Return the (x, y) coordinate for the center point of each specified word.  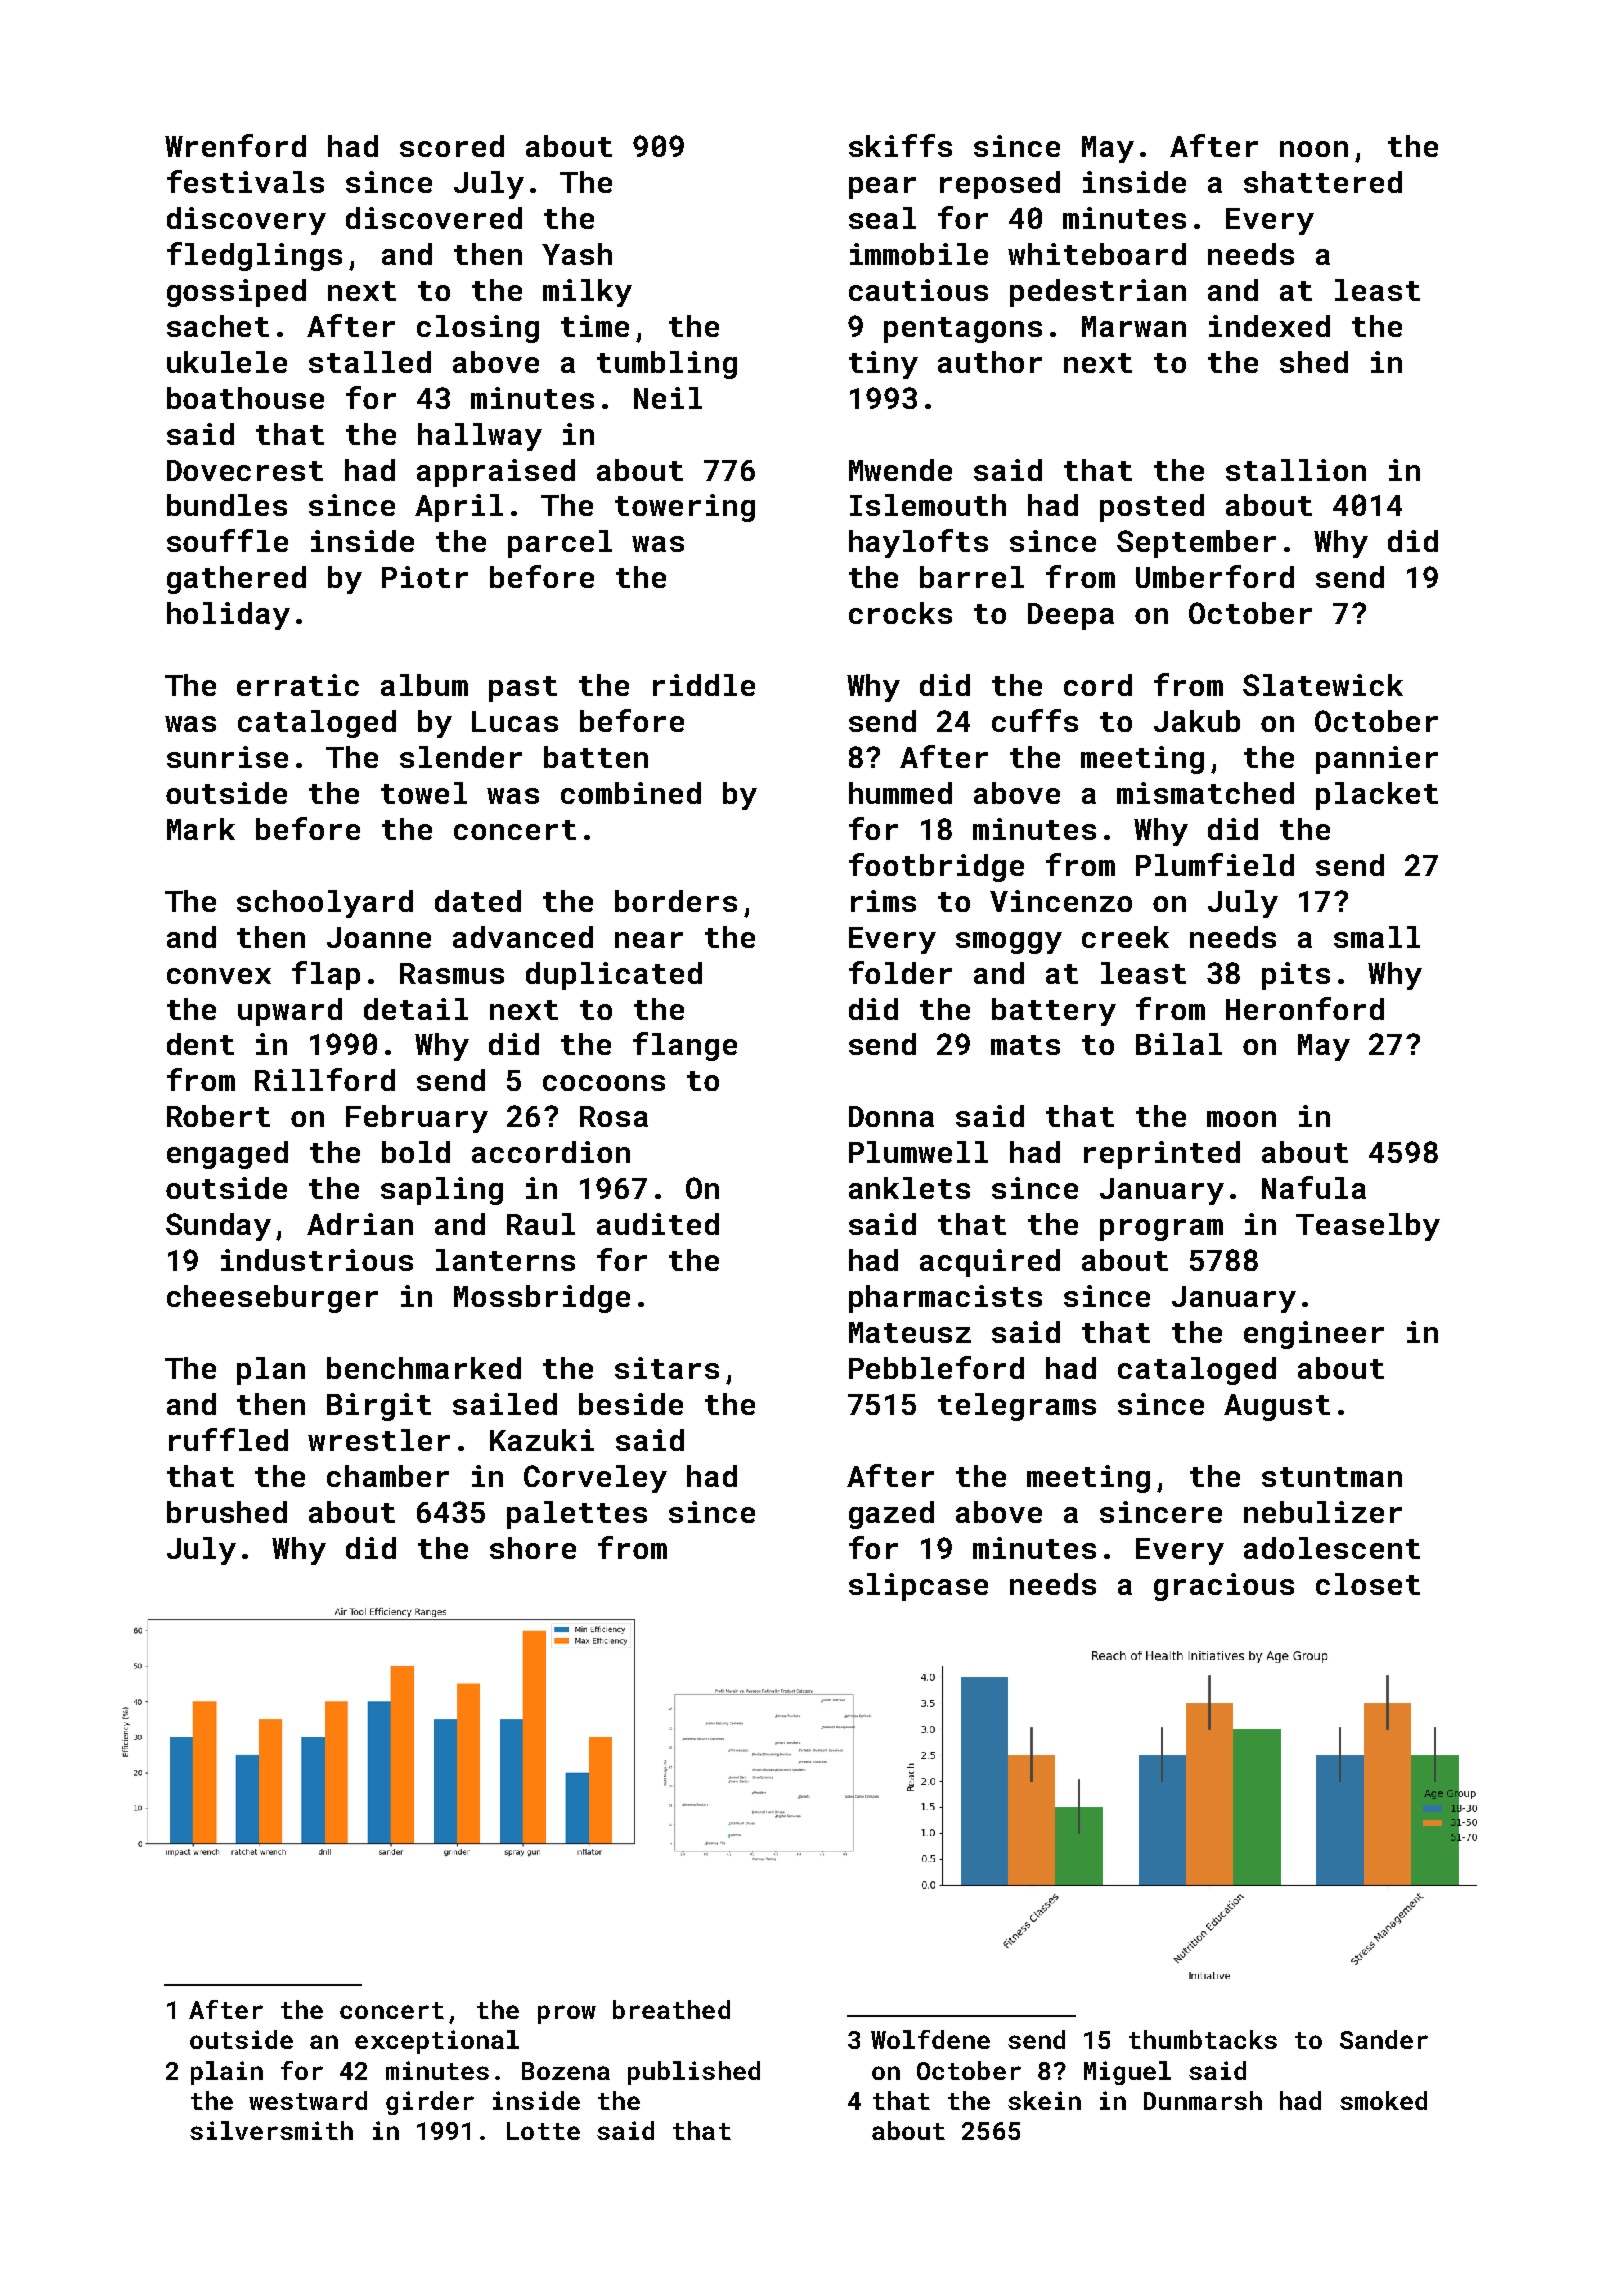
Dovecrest (245, 470)
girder (430, 2103)
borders (676, 901)
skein (1044, 2100)
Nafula (1314, 1187)
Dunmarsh (1203, 2100)
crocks (900, 613)
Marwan (1134, 326)
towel (424, 793)
